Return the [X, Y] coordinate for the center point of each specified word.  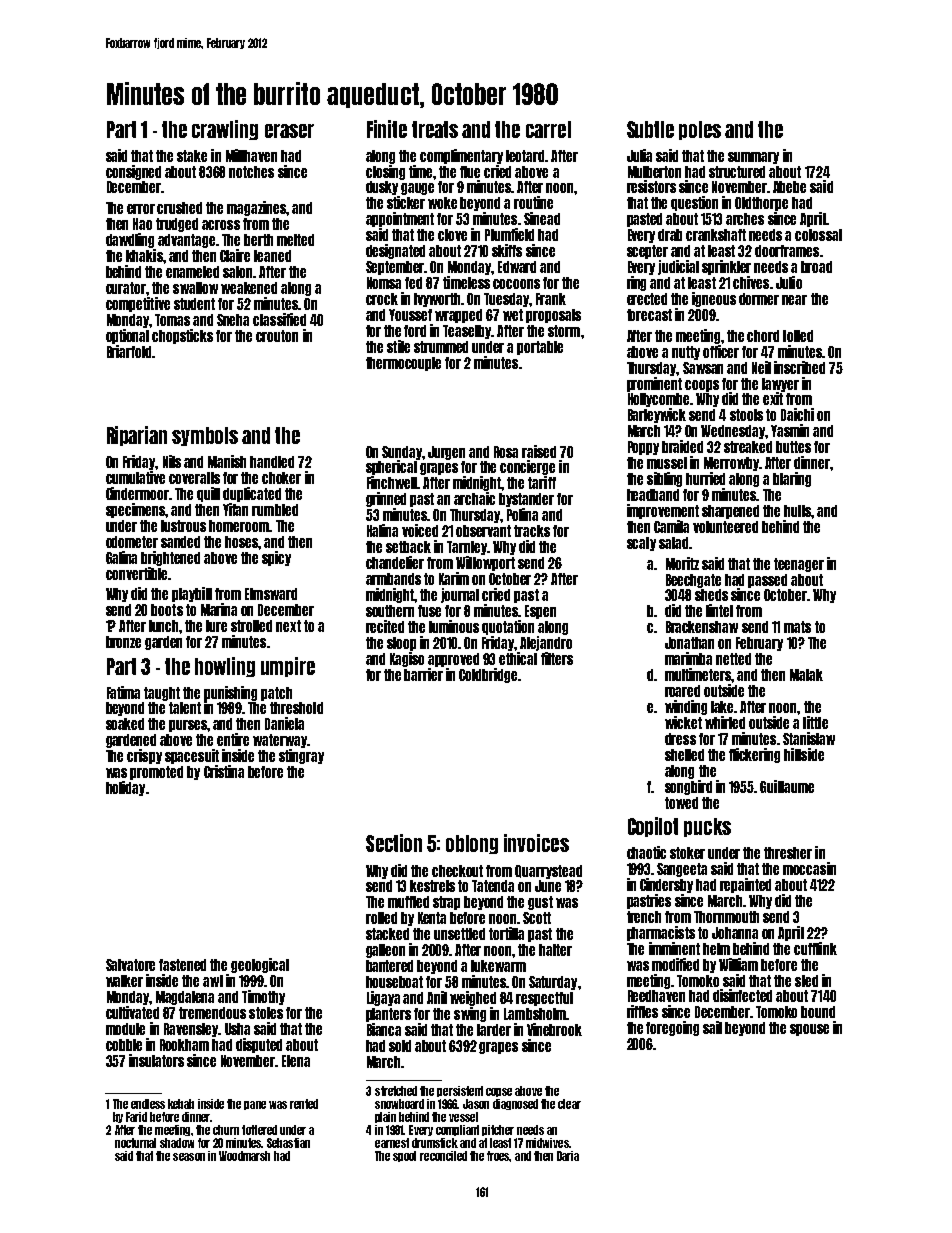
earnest [392, 1143]
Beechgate [693, 581]
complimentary [461, 156]
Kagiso [407, 659]
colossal [818, 235]
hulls [798, 511]
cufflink [815, 948]
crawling [225, 130]
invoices [536, 843]
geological [260, 965]
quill [208, 494]
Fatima [123, 692]
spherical [391, 467]
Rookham [184, 1045]
